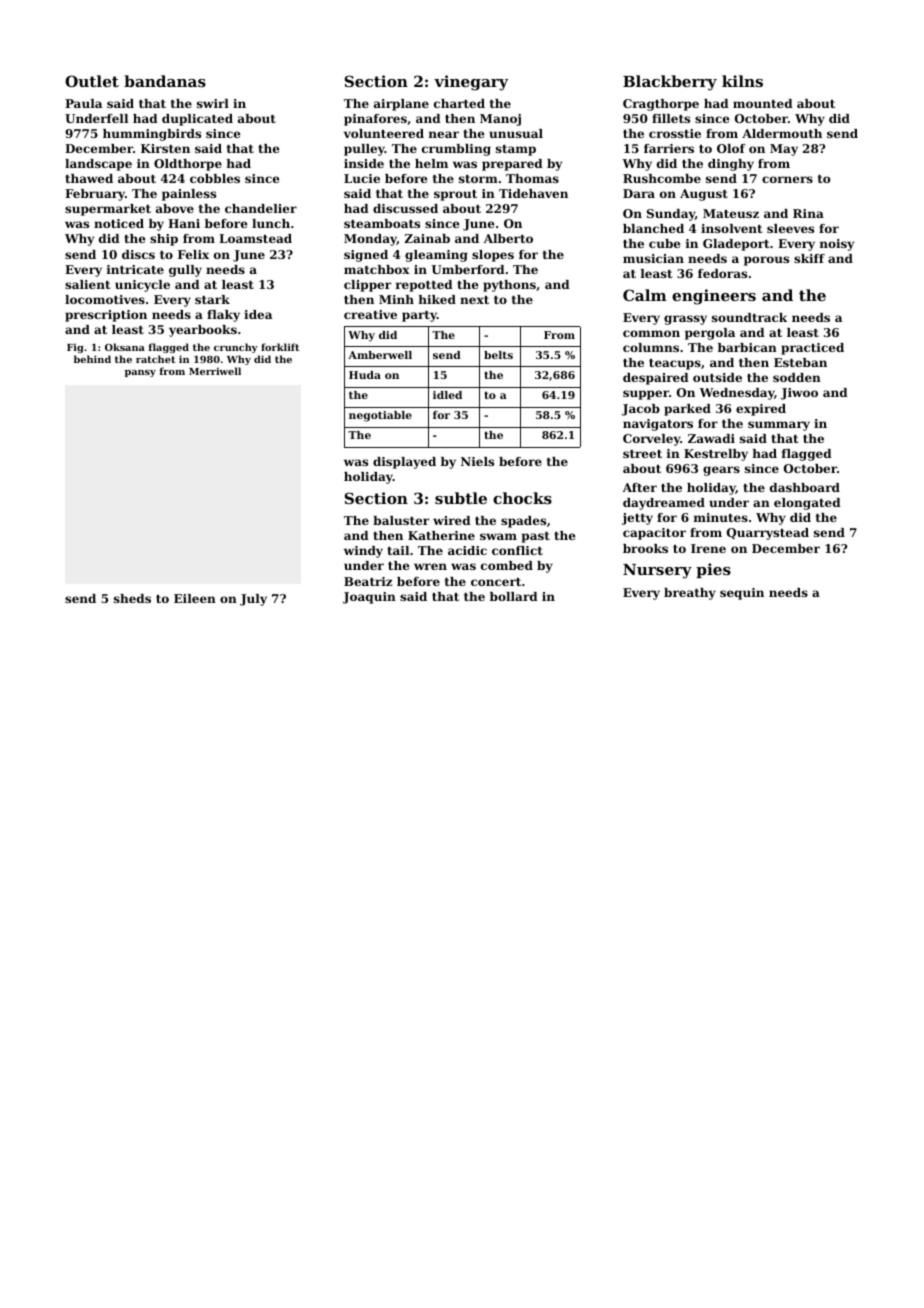  What do you see at coordinates (258, 314) in the screenshot?
I see `idea` at bounding box center [258, 314].
